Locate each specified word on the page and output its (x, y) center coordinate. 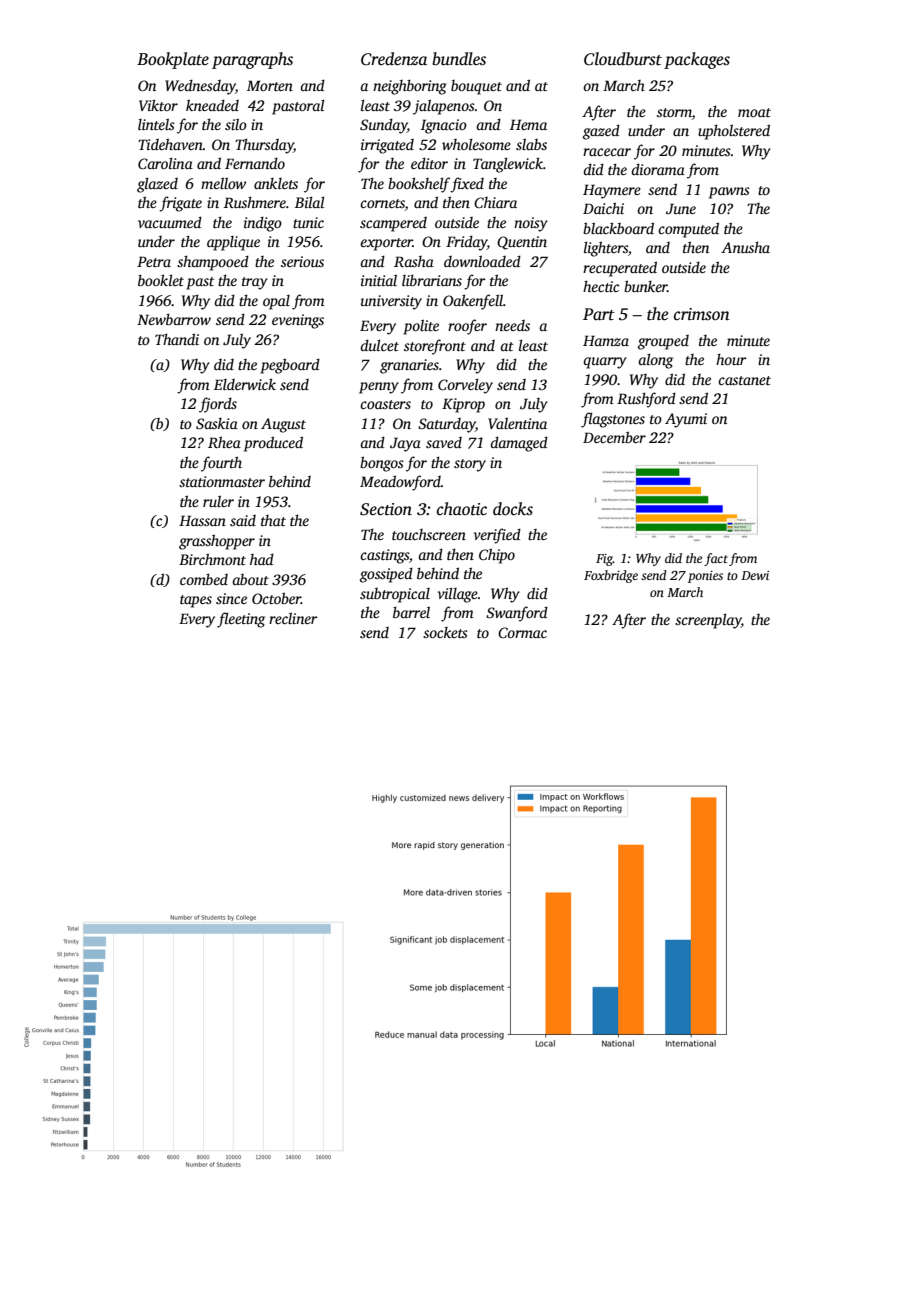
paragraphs (252, 60)
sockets (445, 632)
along (655, 361)
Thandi (177, 339)
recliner (293, 618)
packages (697, 60)
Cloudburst (623, 59)
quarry (605, 363)
